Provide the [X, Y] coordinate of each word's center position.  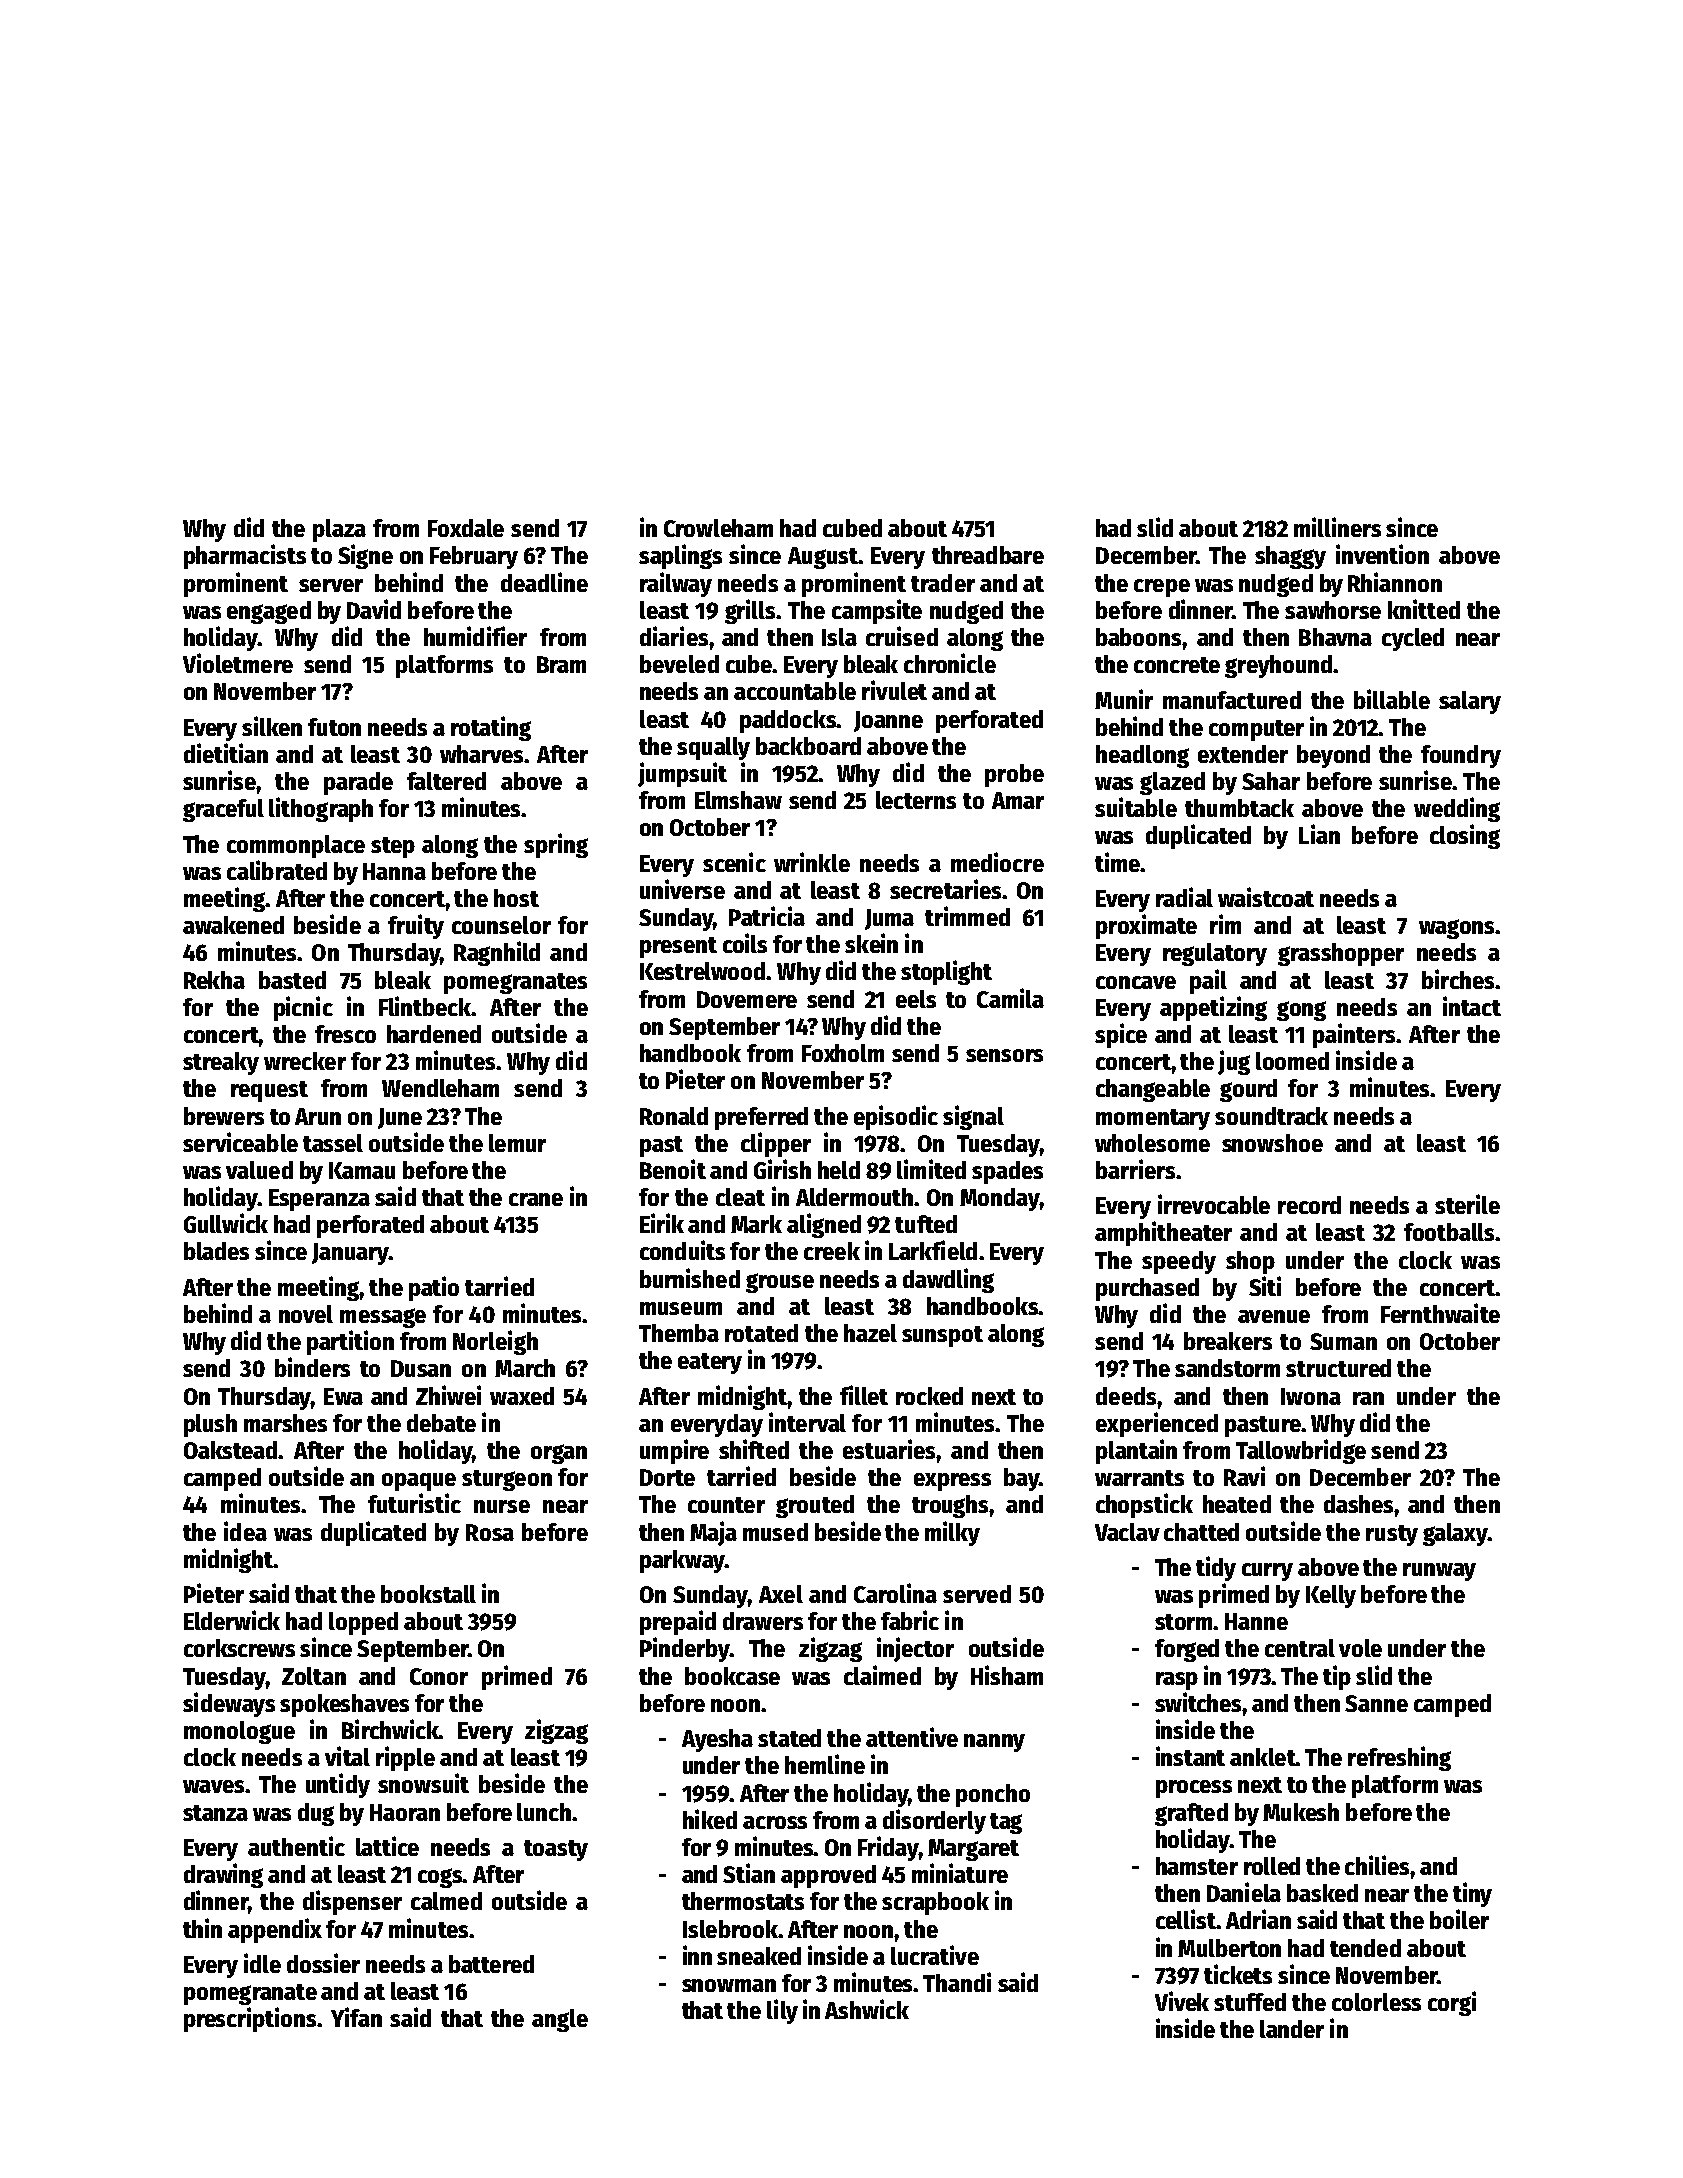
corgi [1452, 2003]
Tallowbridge [1301, 1451]
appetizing [1213, 1008]
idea [245, 1531]
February [474, 557]
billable [1392, 699]
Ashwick [867, 2009]
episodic [896, 1117]
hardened [434, 1034]
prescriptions [250, 2019]
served [977, 1594]
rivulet [894, 690]
